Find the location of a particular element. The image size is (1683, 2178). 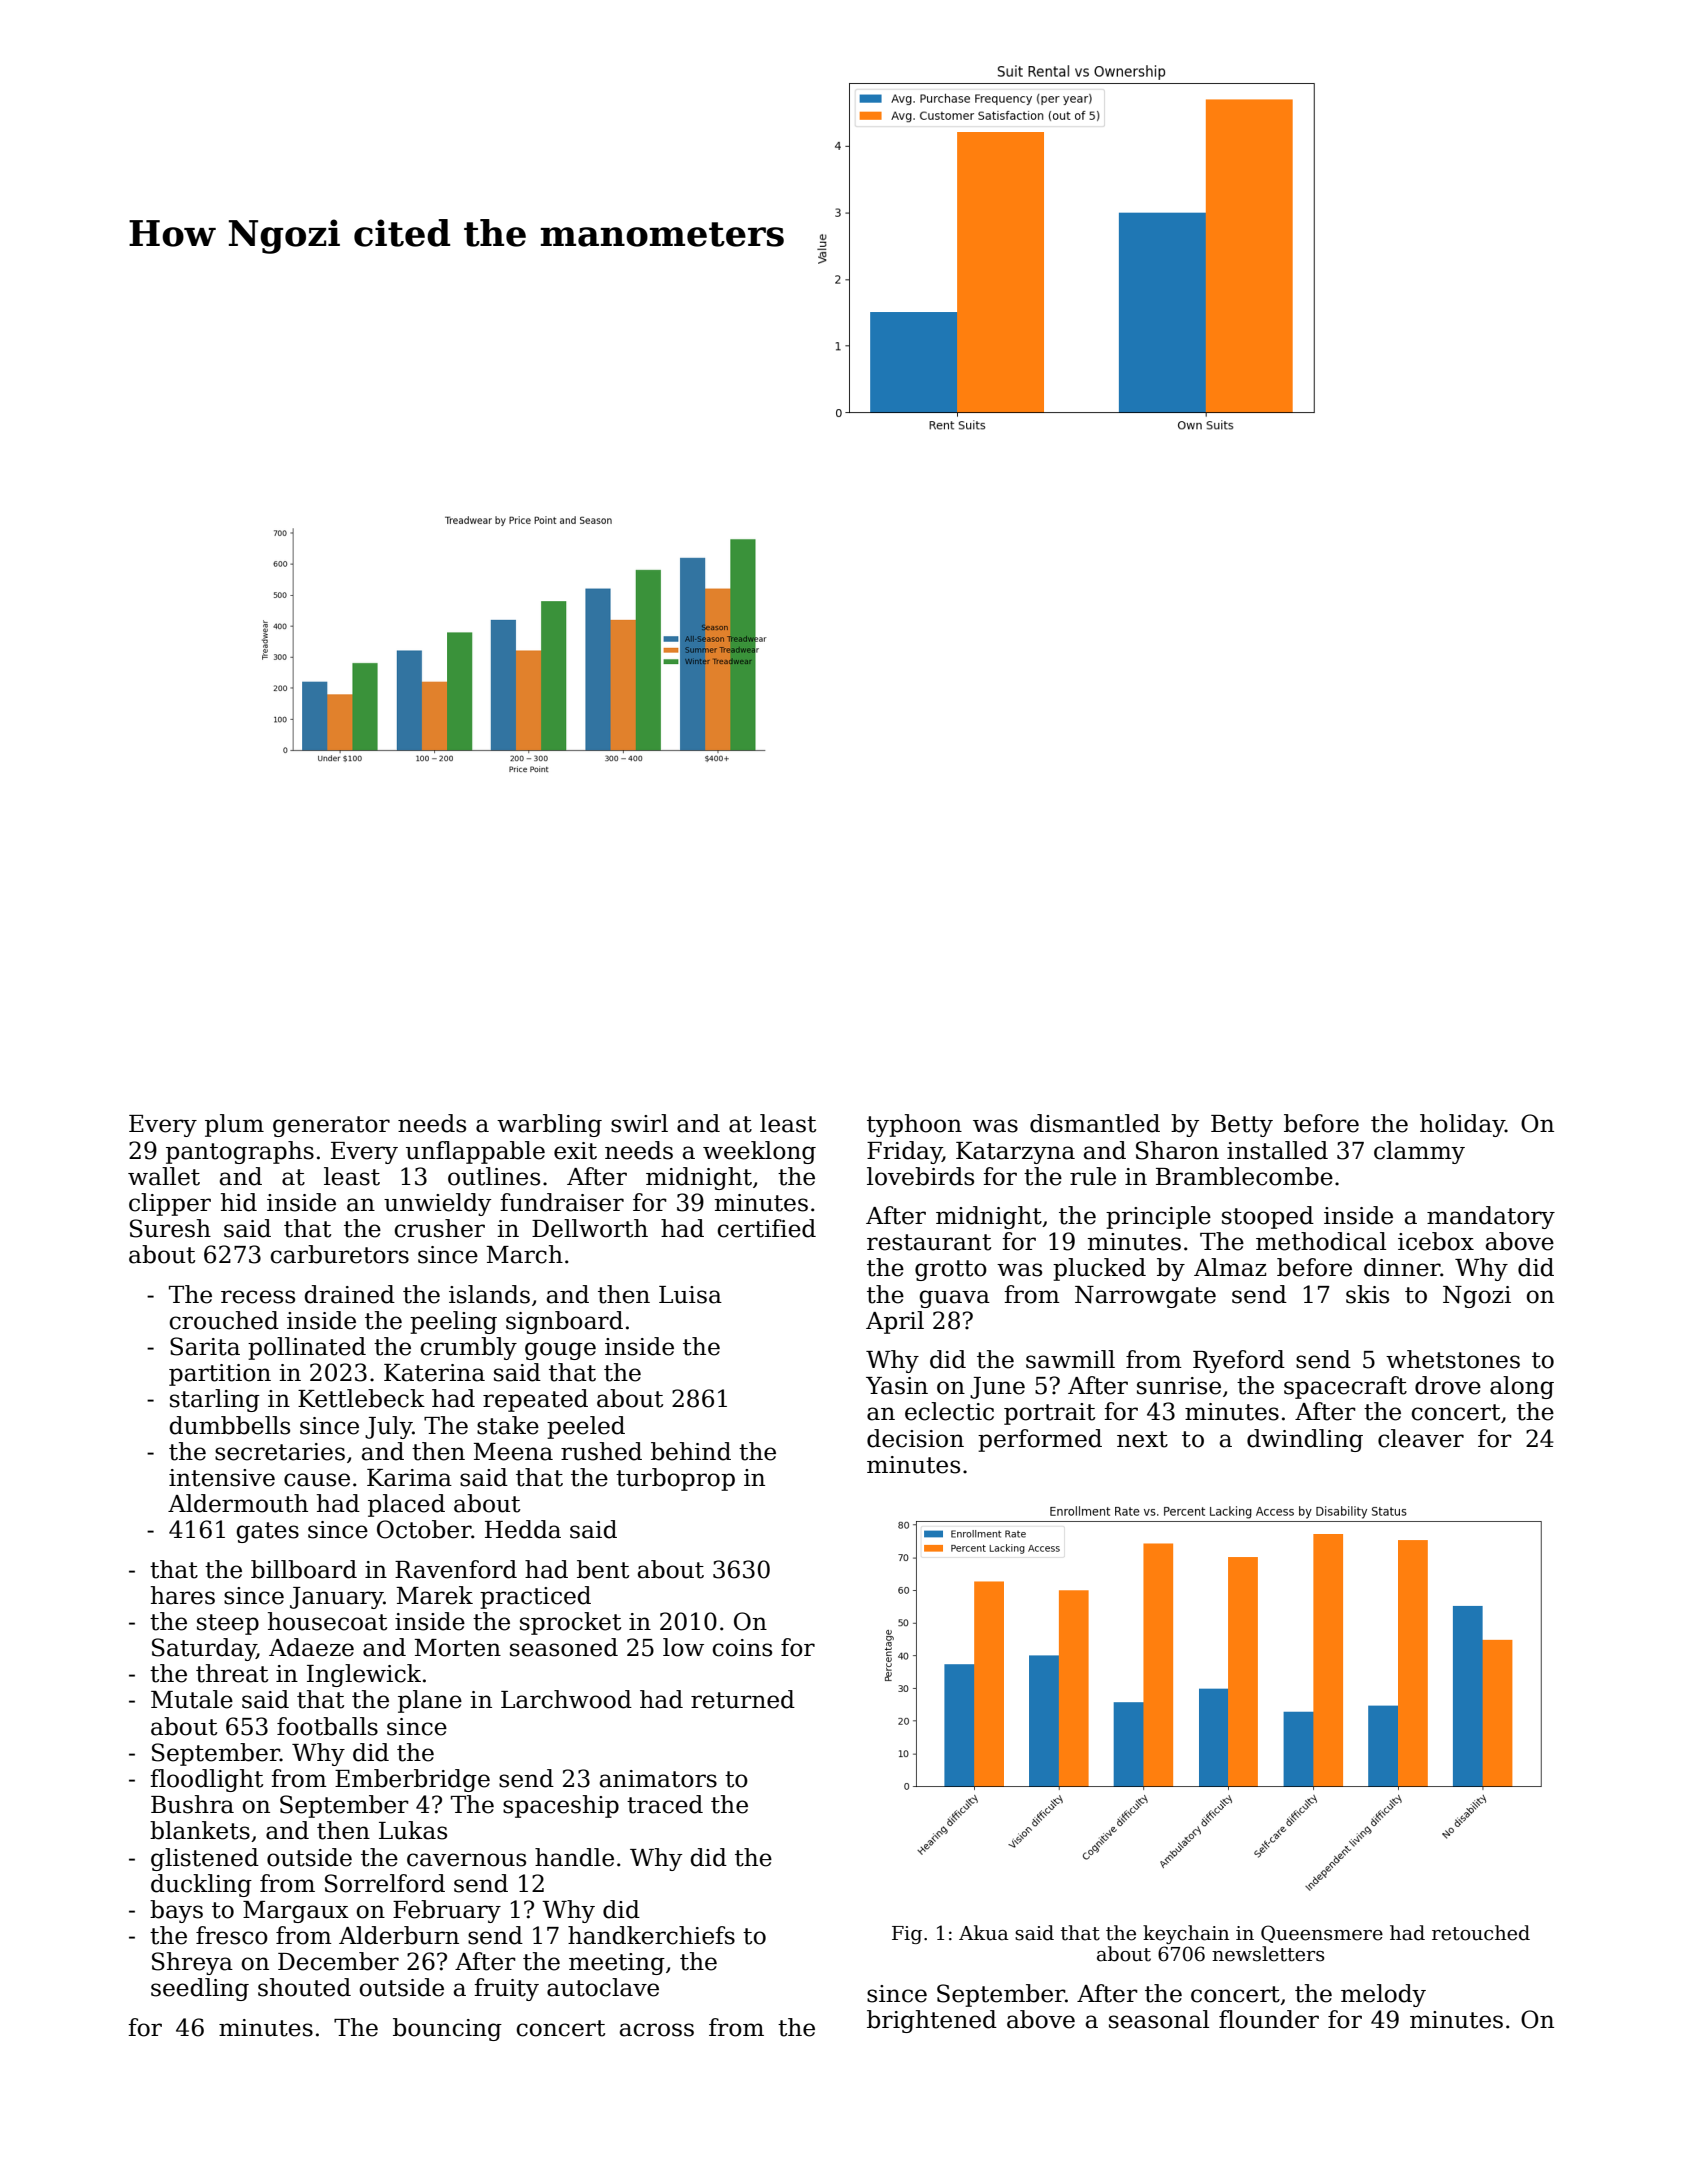

Yasin is located at coordinates (897, 1386).
